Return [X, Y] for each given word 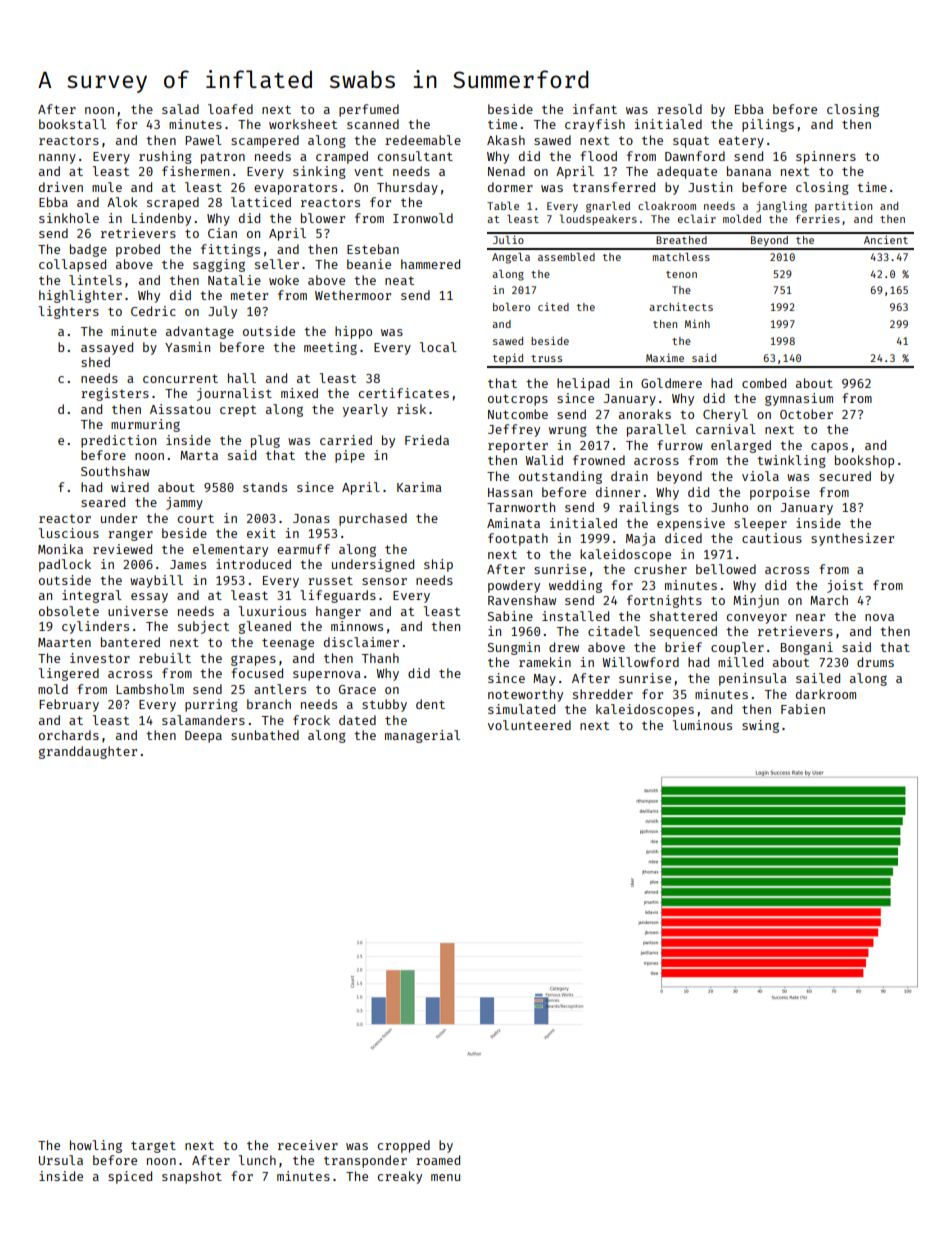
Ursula [61, 1160]
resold [679, 109]
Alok [122, 202]
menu [445, 1177]
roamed [438, 1160]
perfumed [369, 110]
